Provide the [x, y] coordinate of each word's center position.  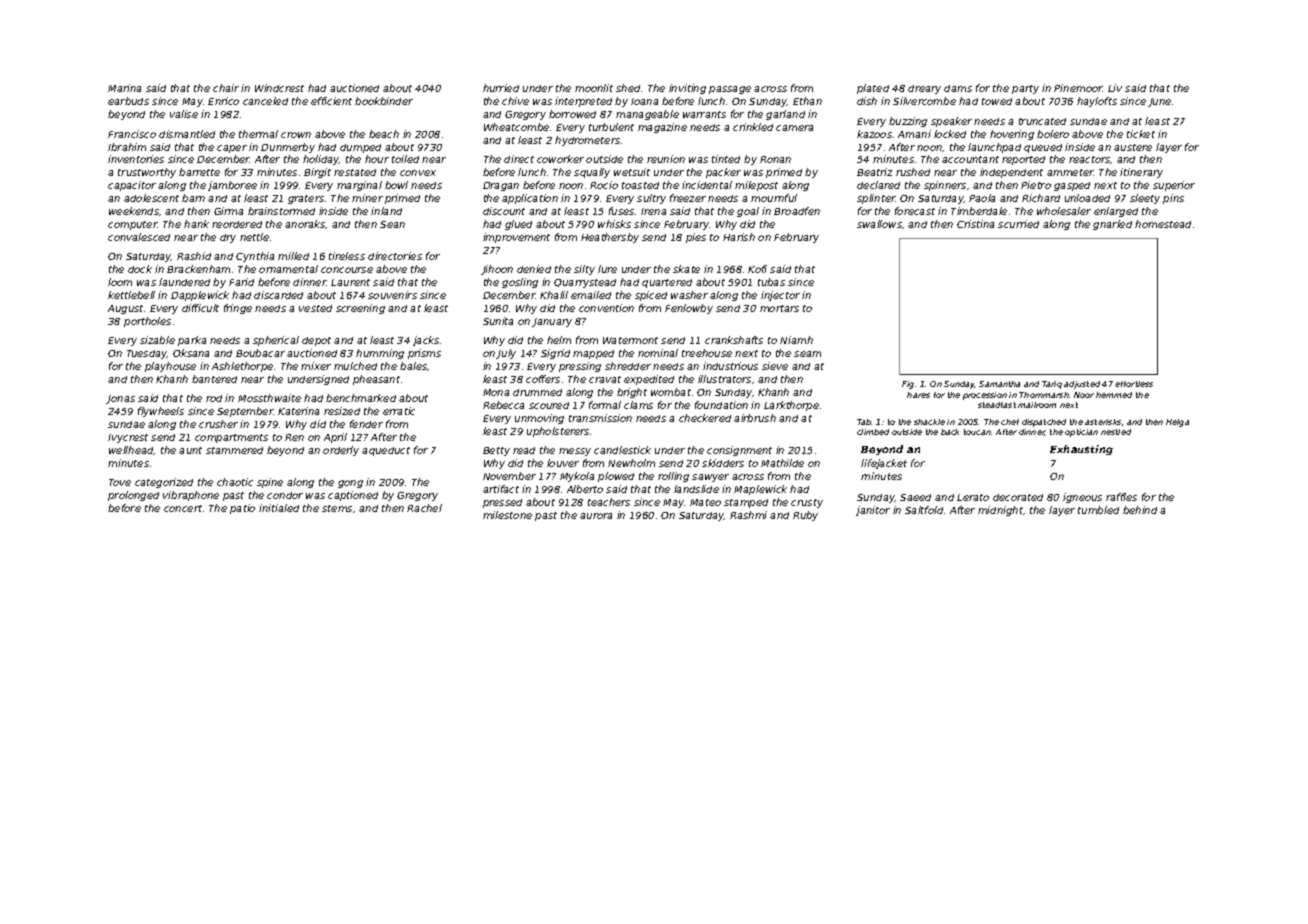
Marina [124, 88]
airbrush [755, 418]
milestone [507, 515]
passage [730, 90]
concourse [347, 270]
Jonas [120, 399]
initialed [279, 508]
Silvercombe [924, 101]
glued [518, 225]
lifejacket [884, 464]
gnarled [1112, 225]
